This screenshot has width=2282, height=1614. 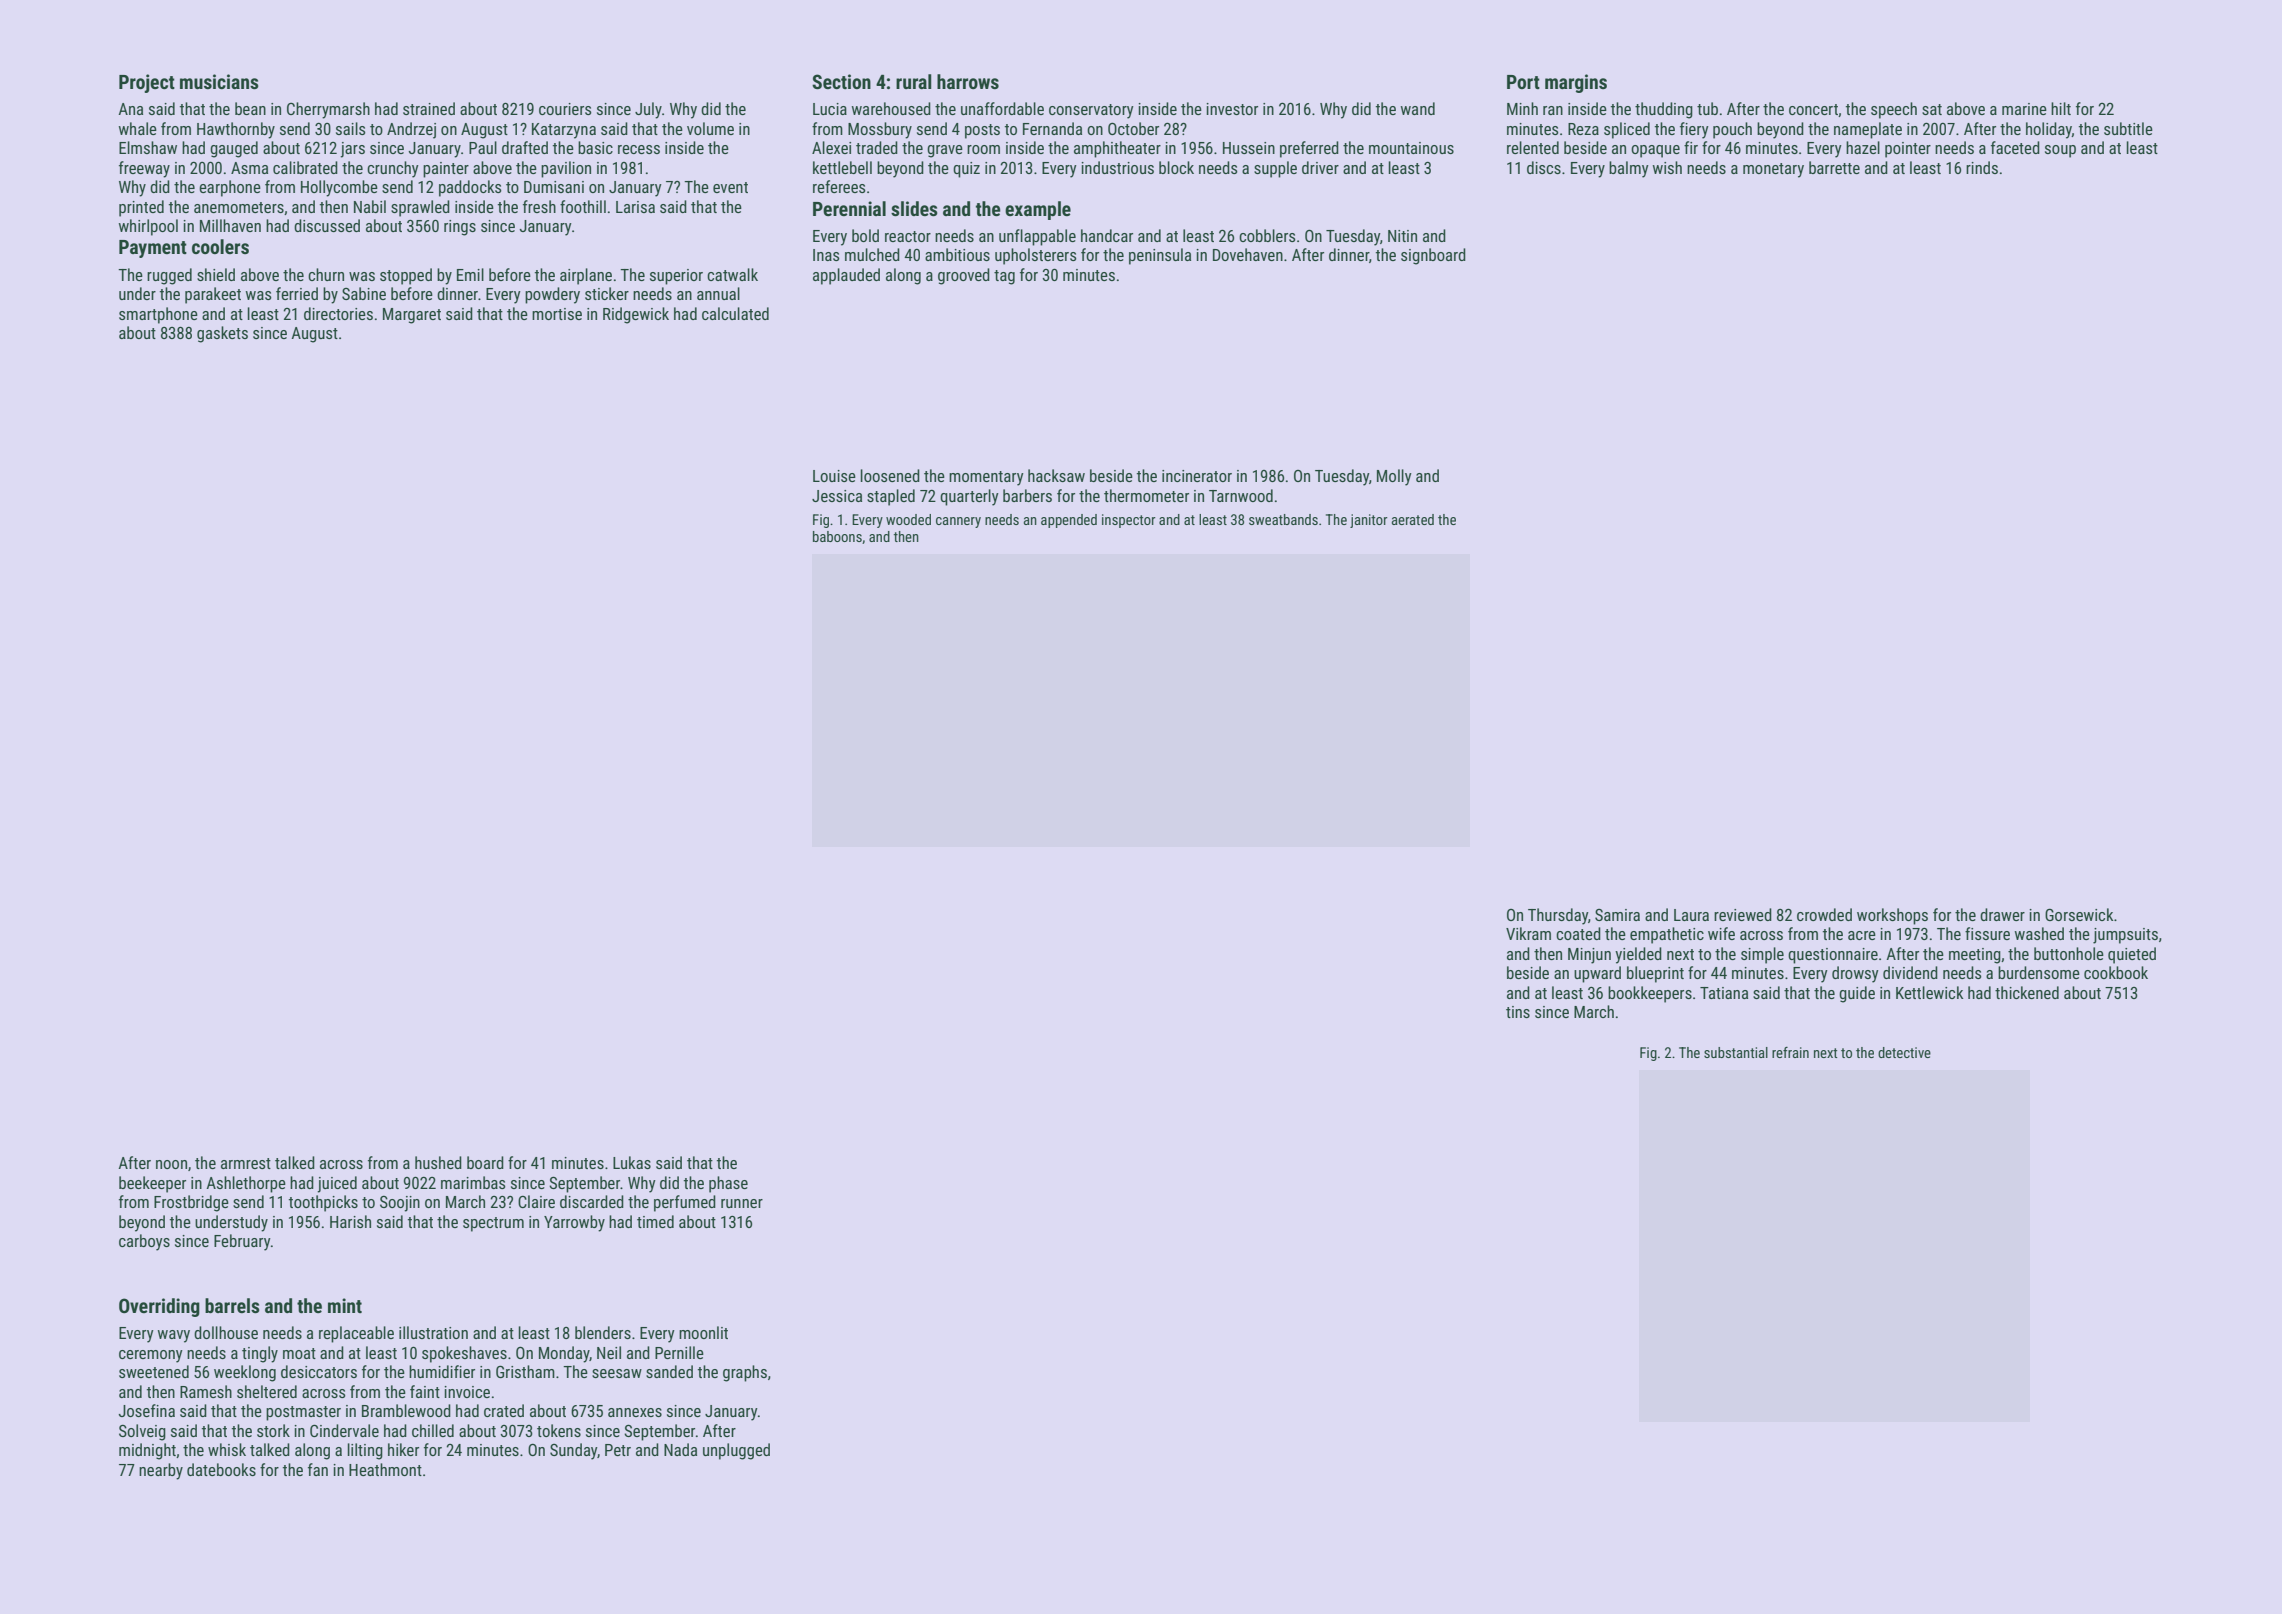 What do you see at coordinates (1518, 1012) in the screenshot?
I see `tins` at bounding box center [1518, 1012].
